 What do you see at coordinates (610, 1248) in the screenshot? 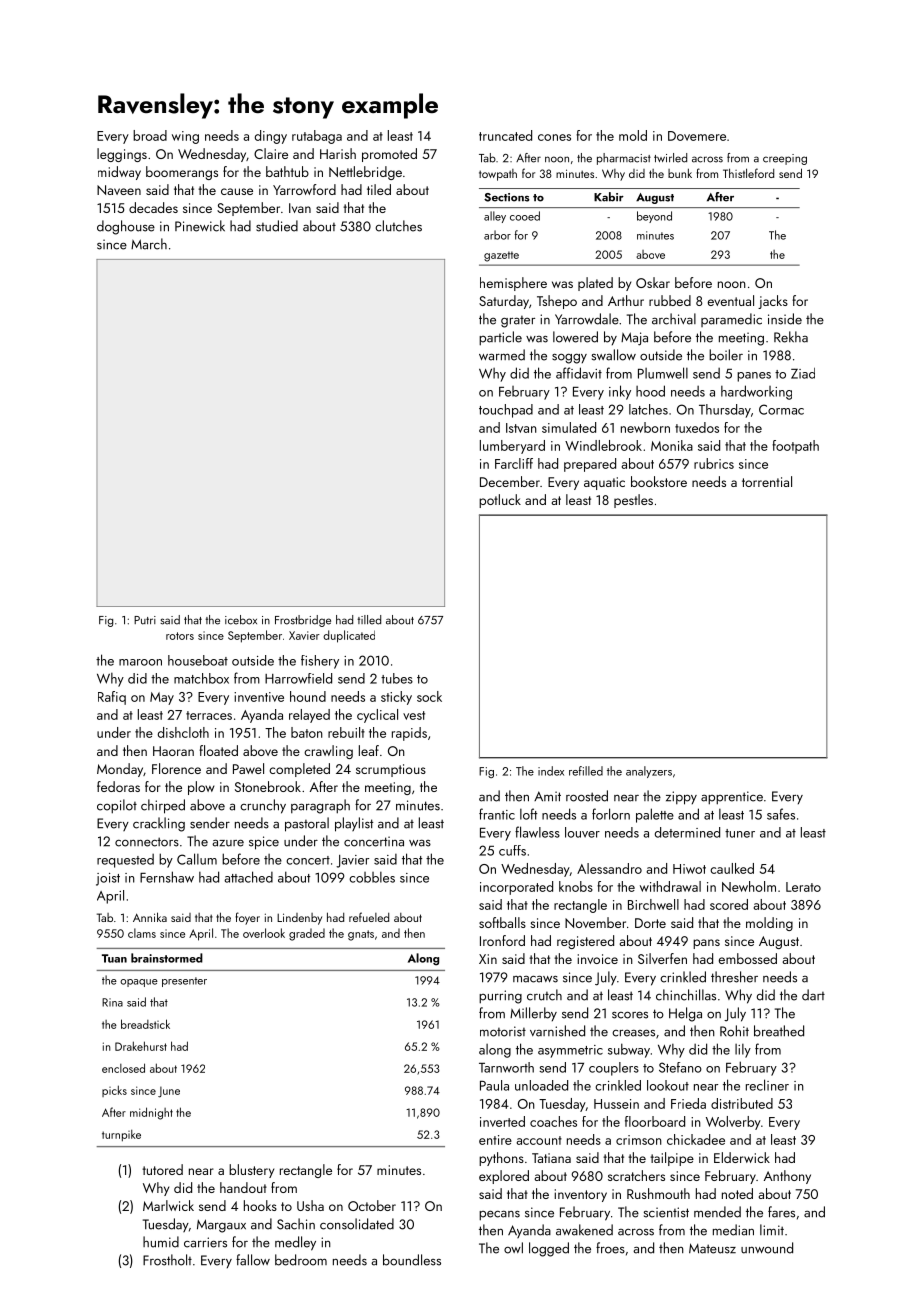
I see `froes` at bounding box center [610, 1248].
